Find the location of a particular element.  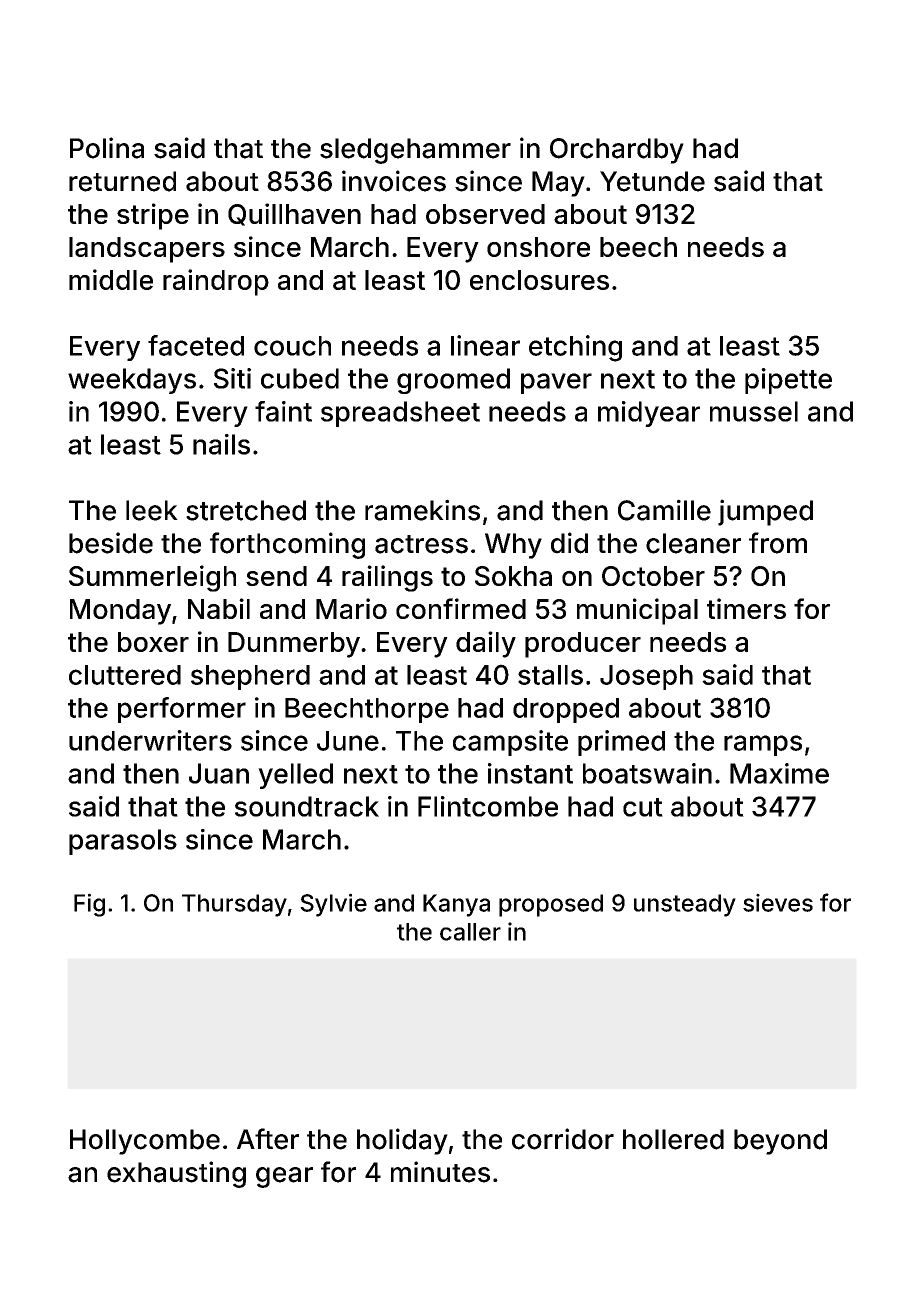

boxer is located at coordinates (153, 642).
